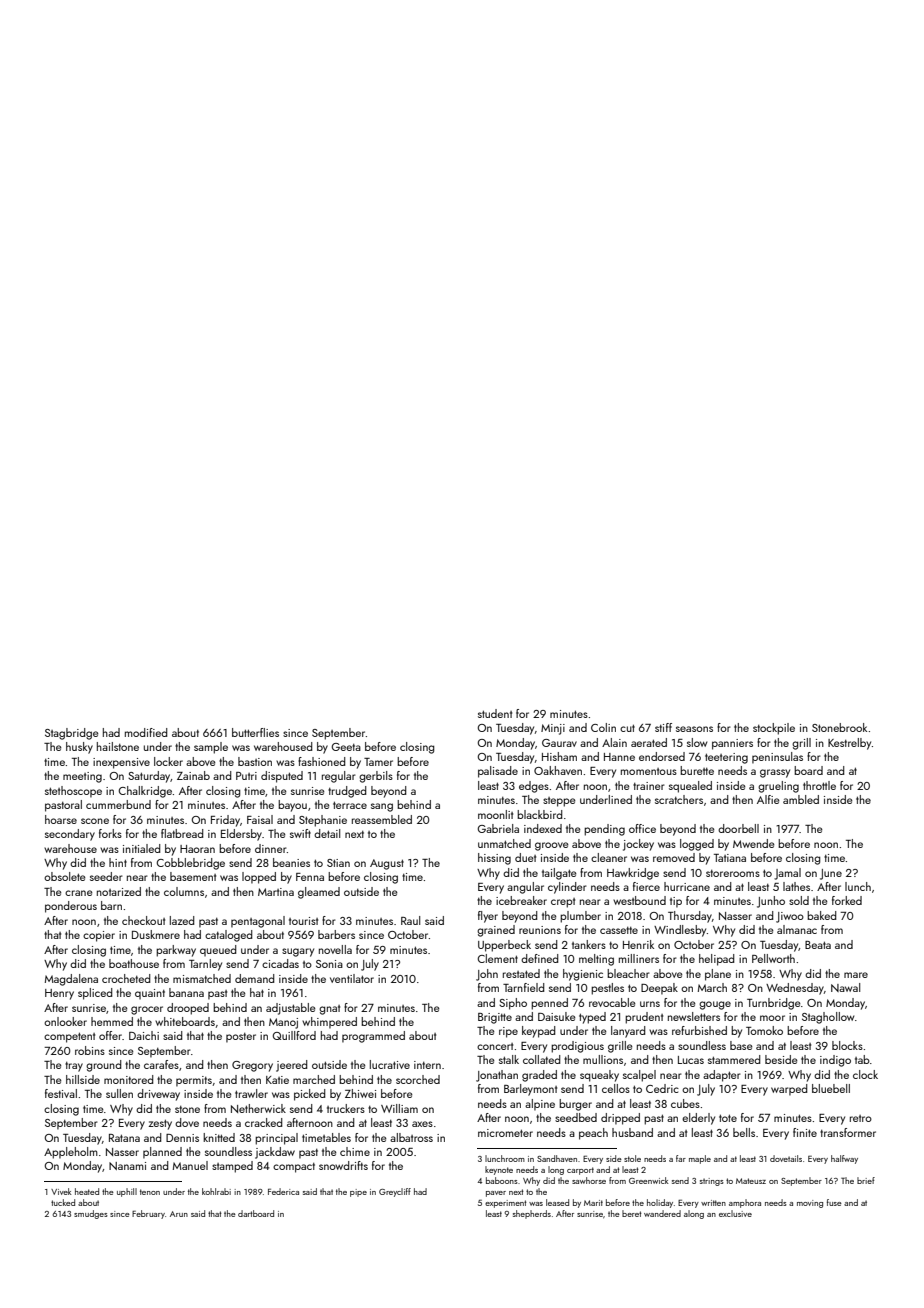 Image resolution: width=924 pixels, height=1308 pixels. What do you see at coordinates (411, 1137) in the image?
I see `albatross` at bounding box center [411, 1137].
